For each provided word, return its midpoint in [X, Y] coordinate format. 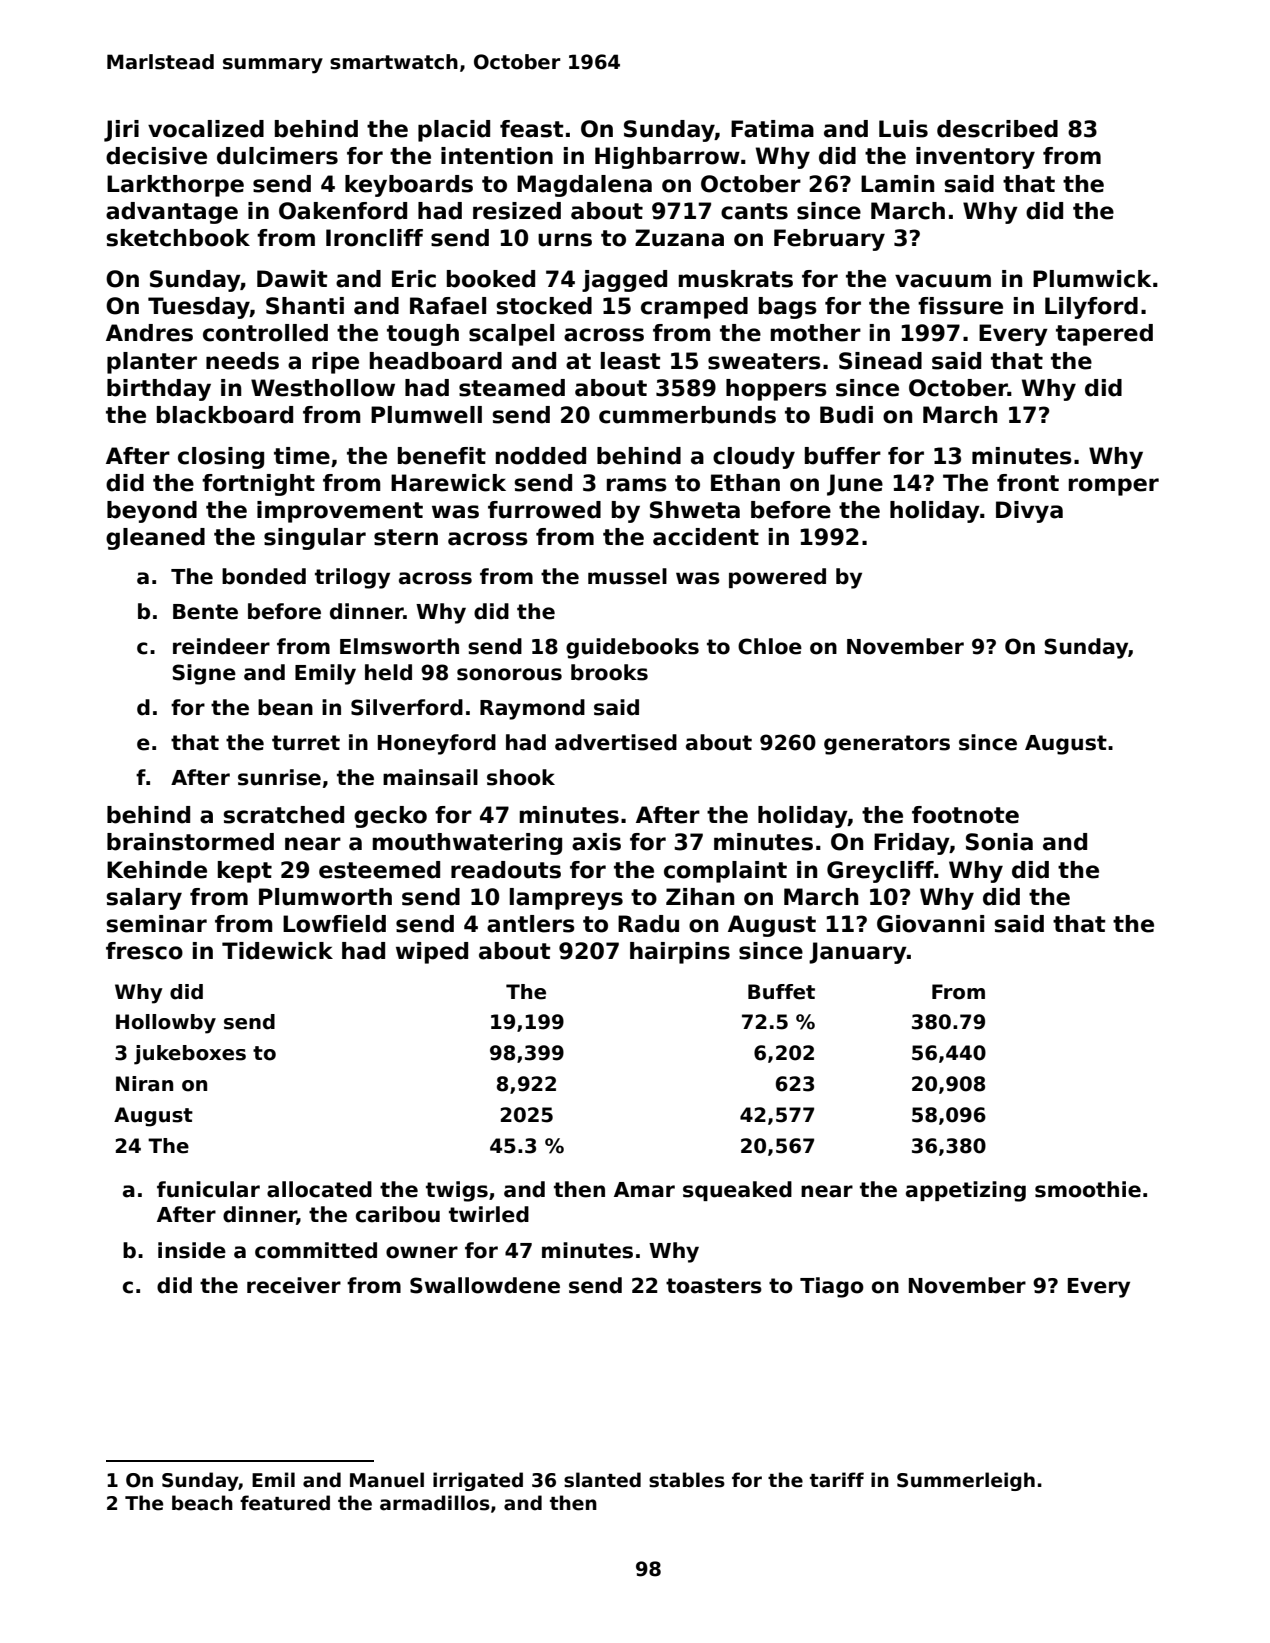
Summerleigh [966, 1481]
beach [202, 1503]
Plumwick [1092, 279]
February [829, 240]
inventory [975, 158]
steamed [512, 388]
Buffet [781, 992]
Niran [144, 1084]
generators [887, 745]
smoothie [1088, 1189]
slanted [602, 1480]
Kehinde [157, 870]
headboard [436, 361]
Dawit [292, 279]
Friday [912, 844]
